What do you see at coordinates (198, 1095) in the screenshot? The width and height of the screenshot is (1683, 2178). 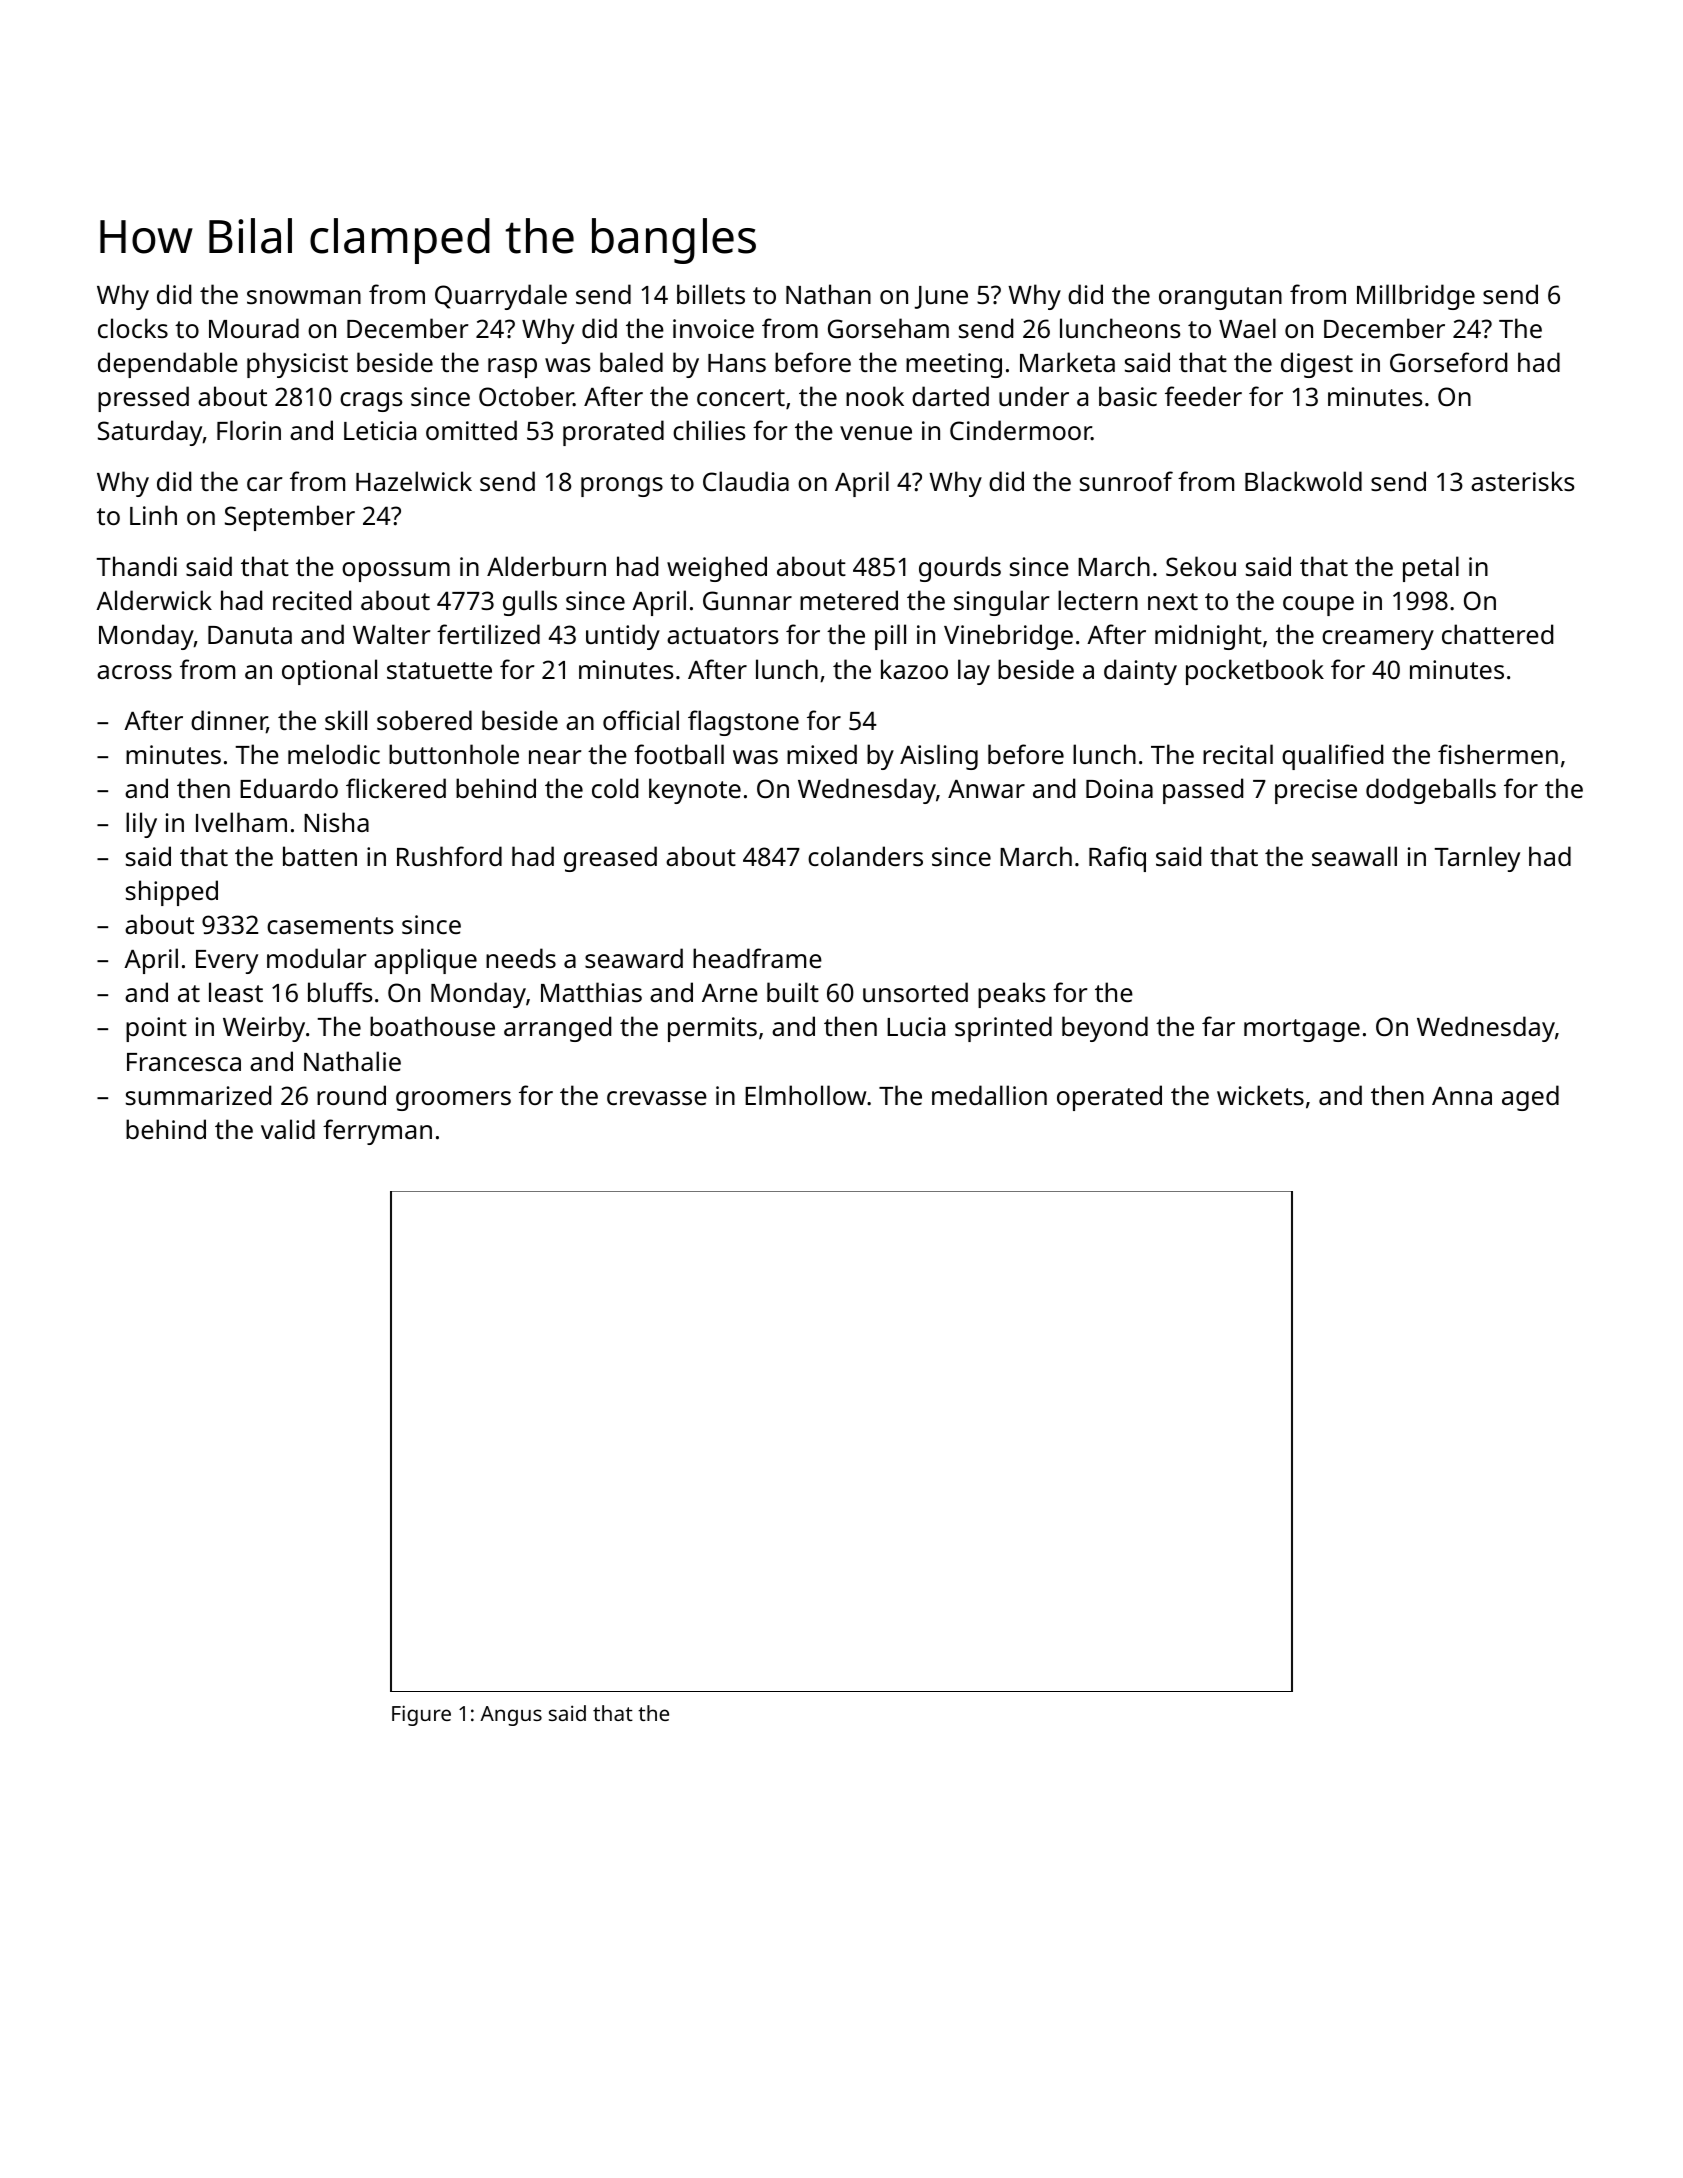 I see `summarized` at bounding box center [198, 1095].
